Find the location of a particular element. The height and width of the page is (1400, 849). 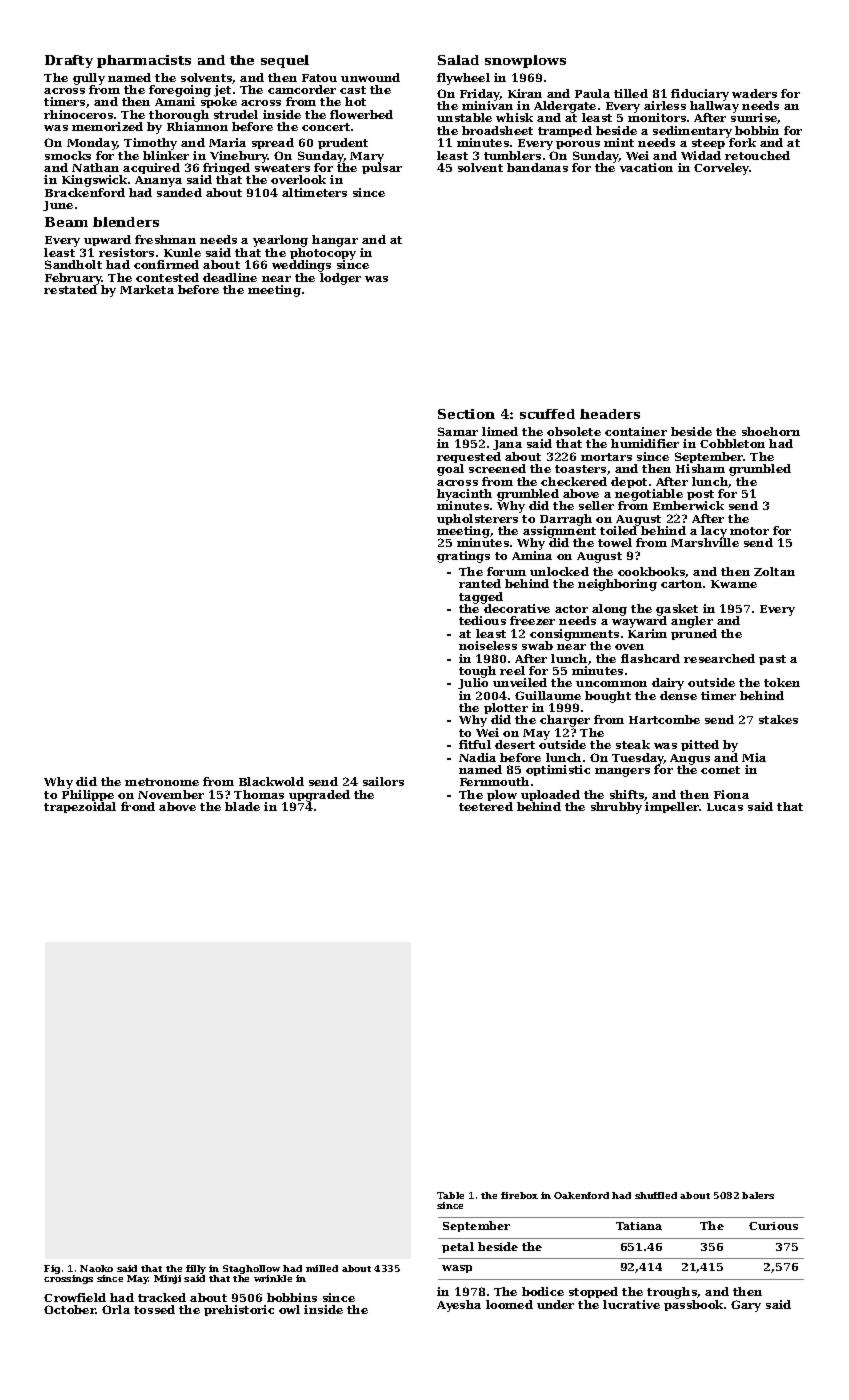

blade is located at coordinates (242, 806).
